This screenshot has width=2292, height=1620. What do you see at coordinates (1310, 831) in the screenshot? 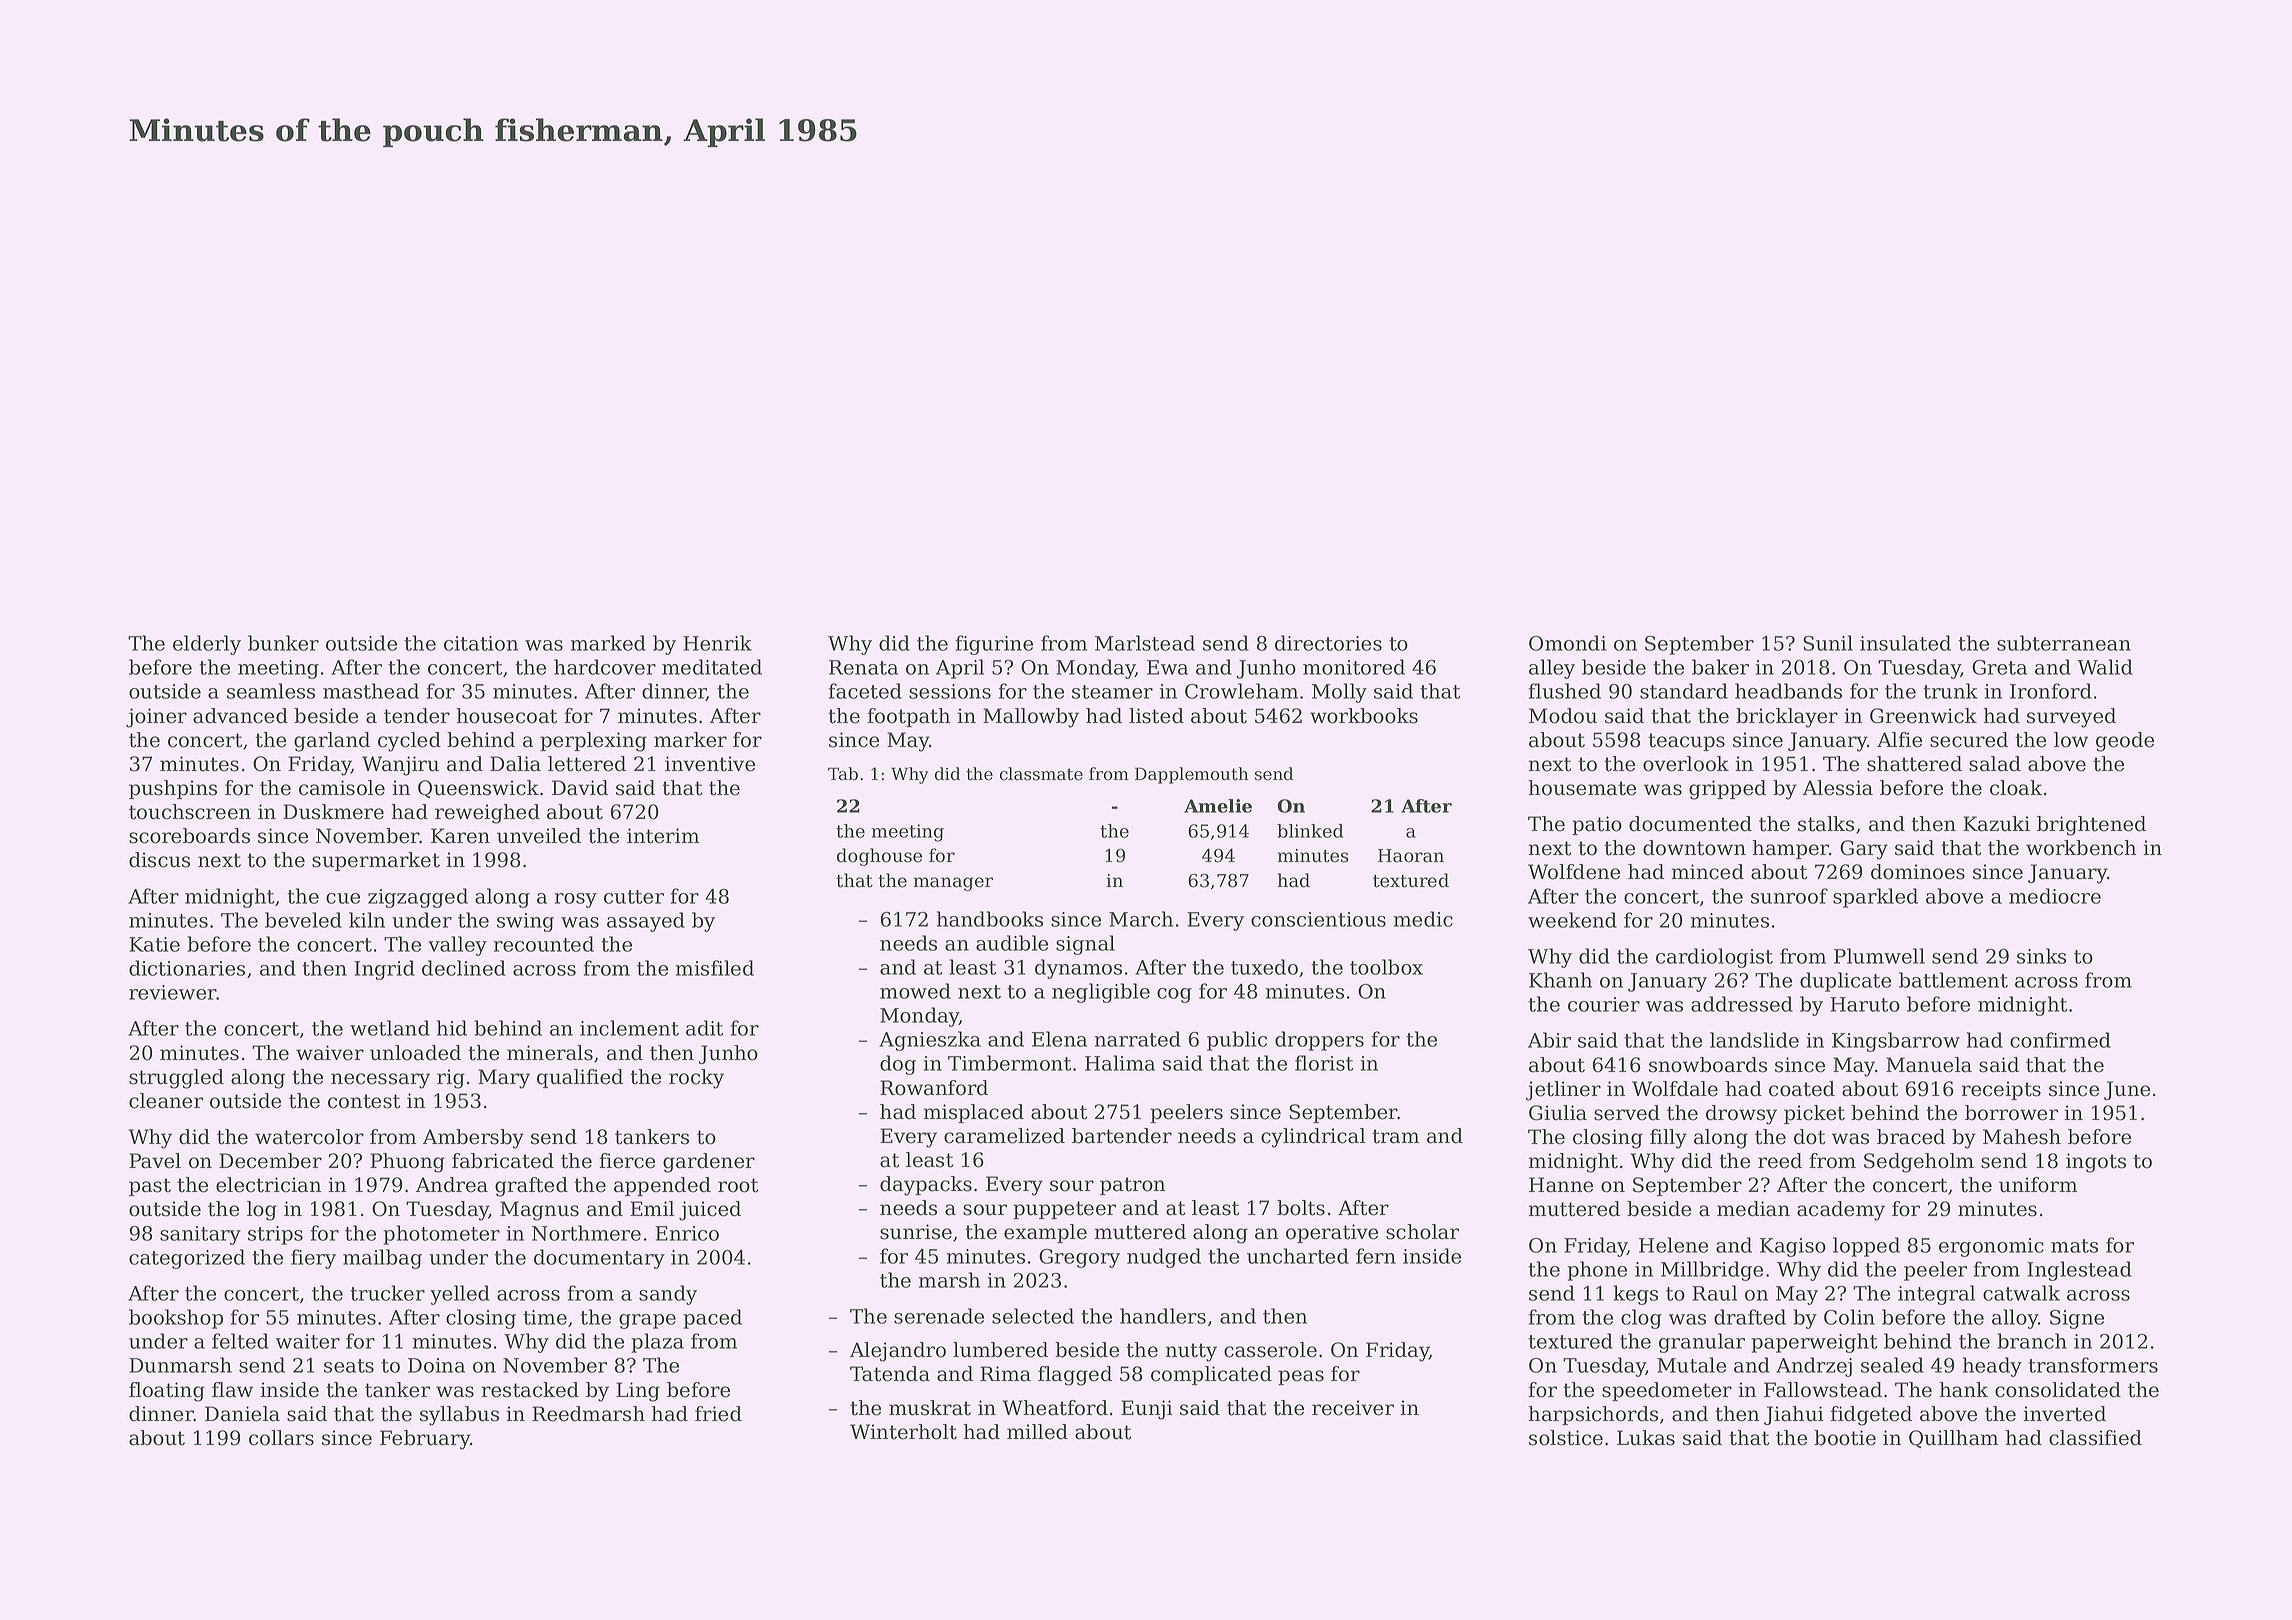
I see `blinked` at bounding box center [1310, 831].
